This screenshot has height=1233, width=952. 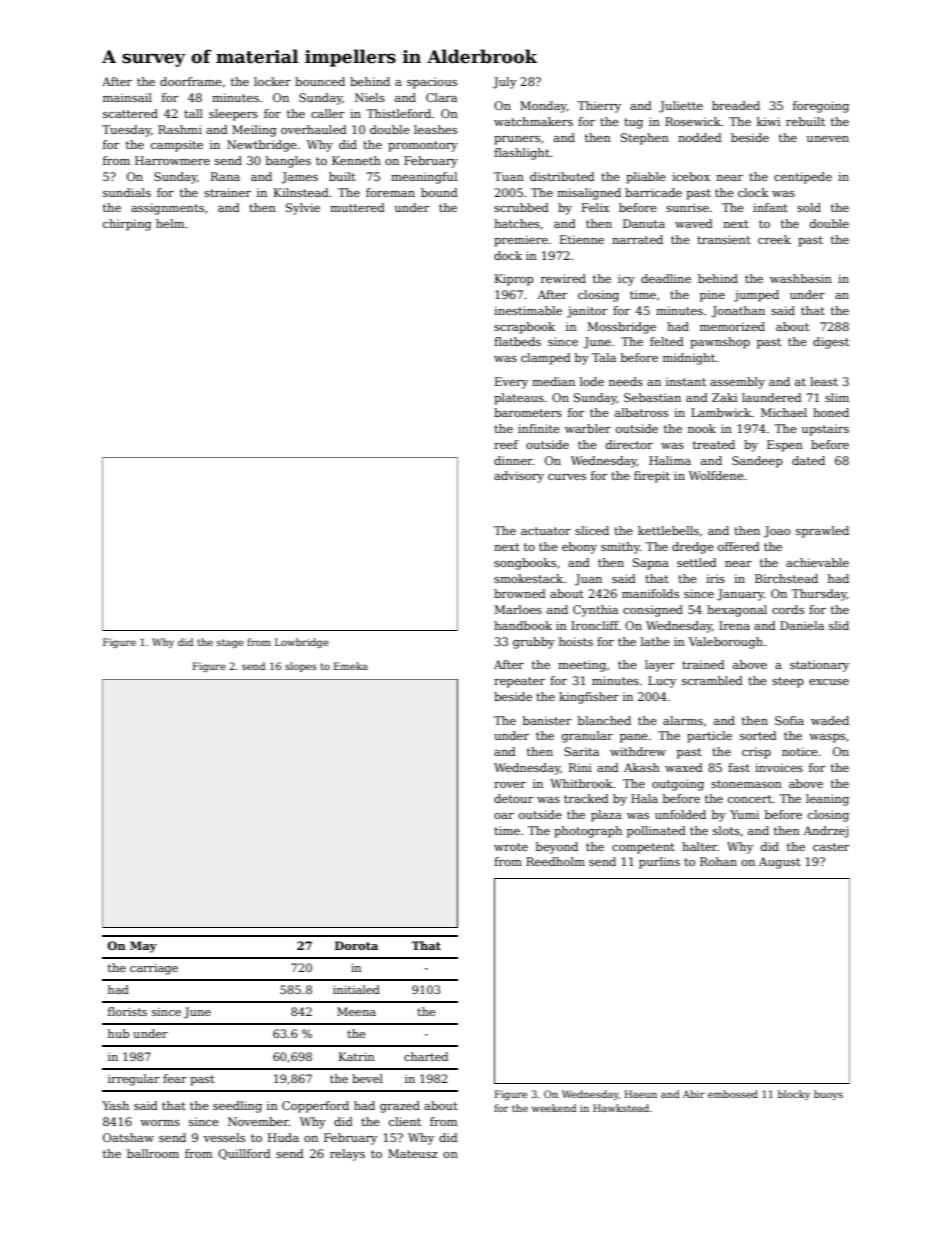 What do you see at coordinates (520, 593) in the screenshot?
I see `browned` at bounding box center [520, 593].
